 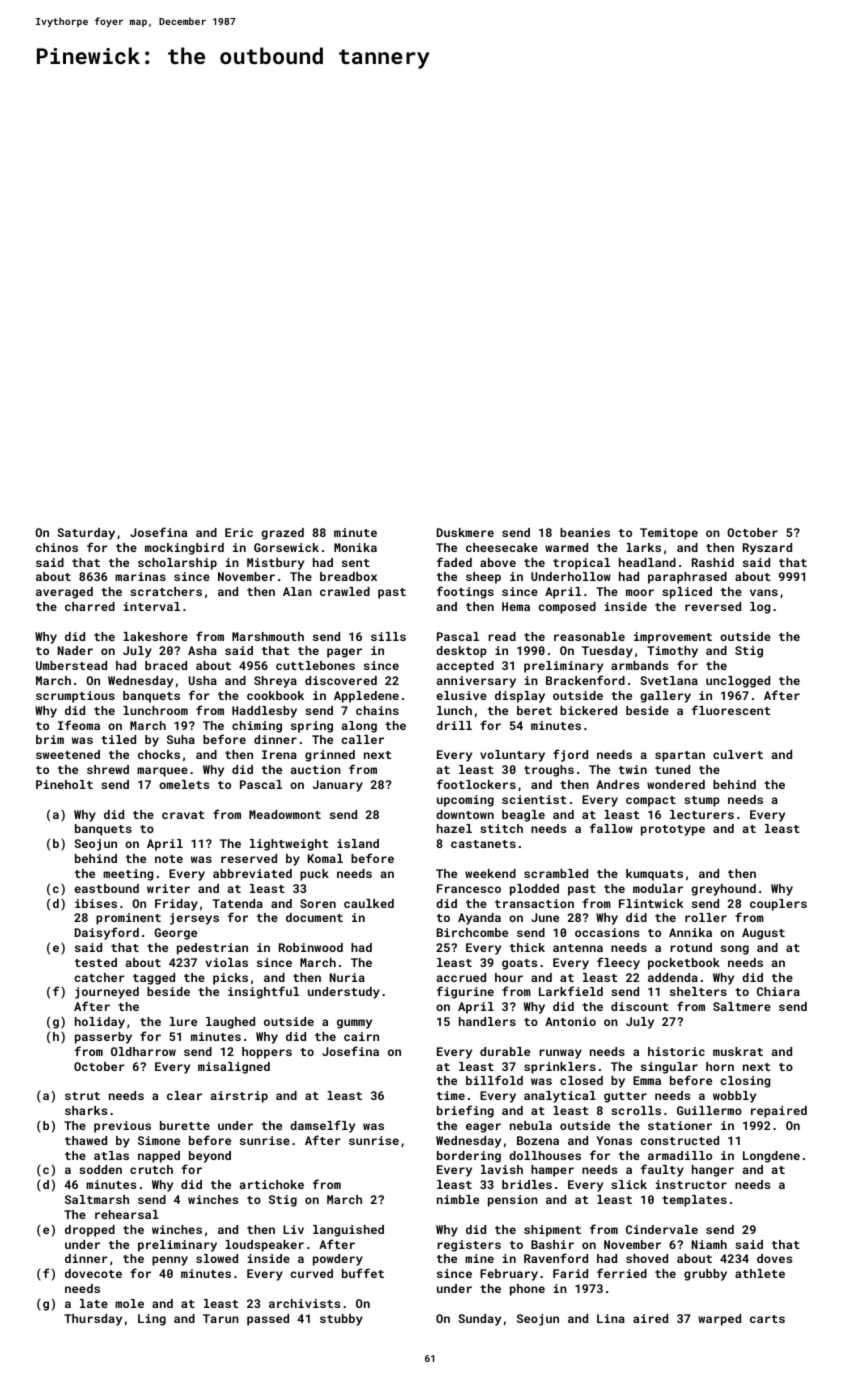 What do you see at coordinates (658, 888) in the page?
I see `modular` at bounding box center [658, 888].
